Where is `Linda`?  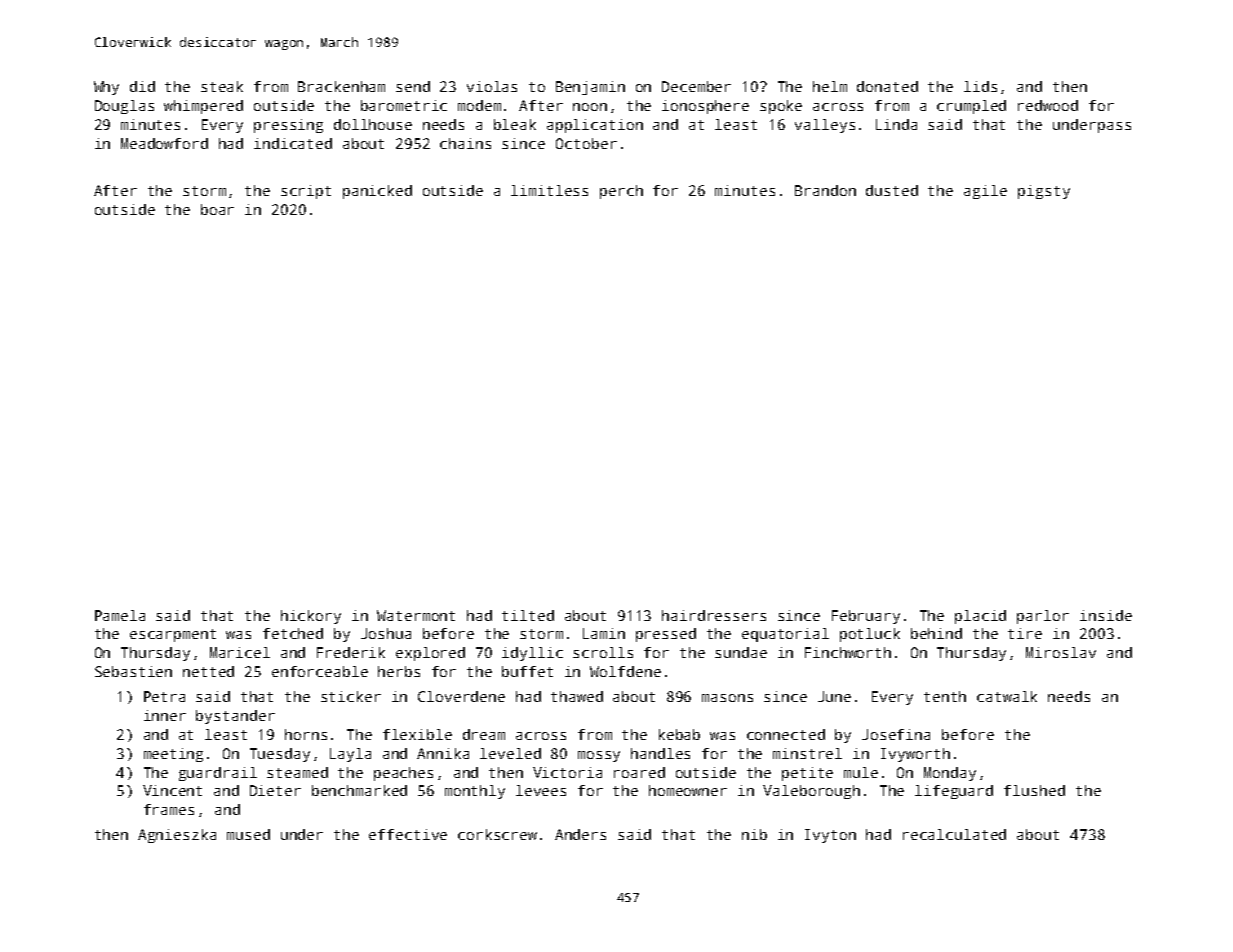 Linda is located at coordinates (896, 124).
